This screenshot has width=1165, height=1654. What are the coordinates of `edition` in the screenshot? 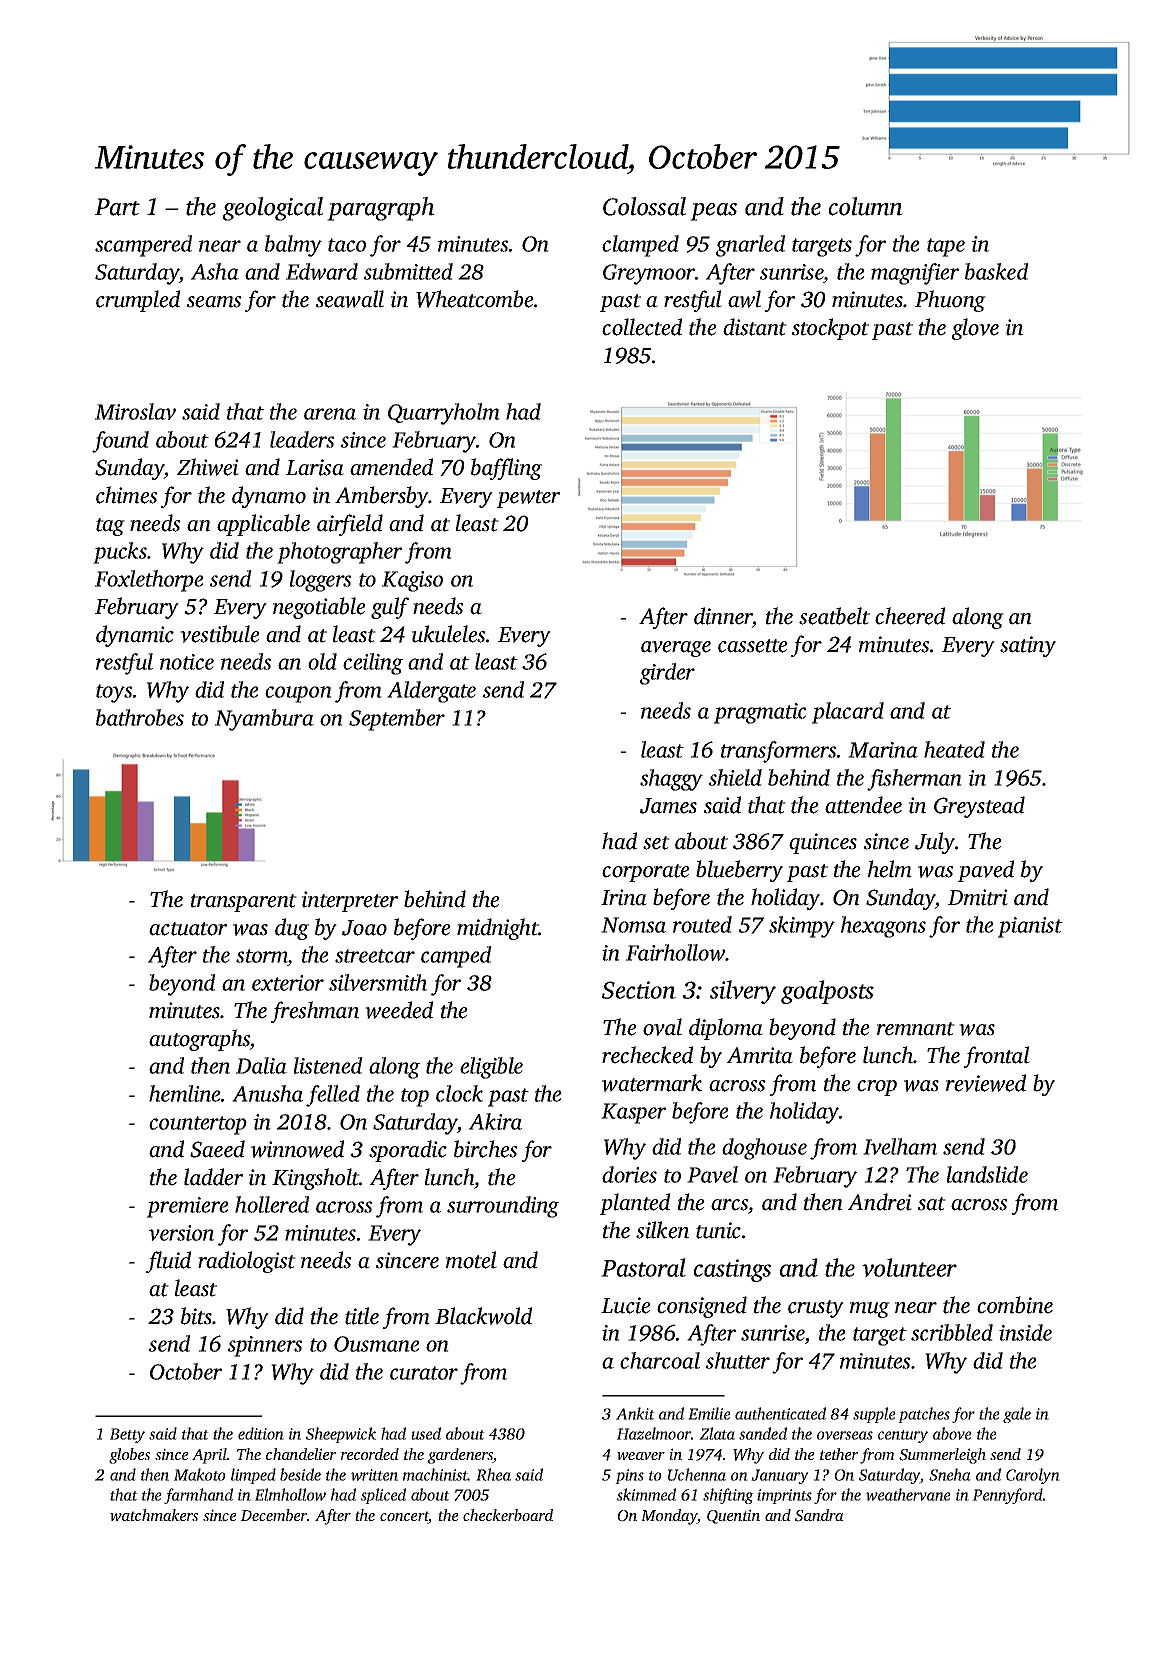 It's located at (261, 1433).
